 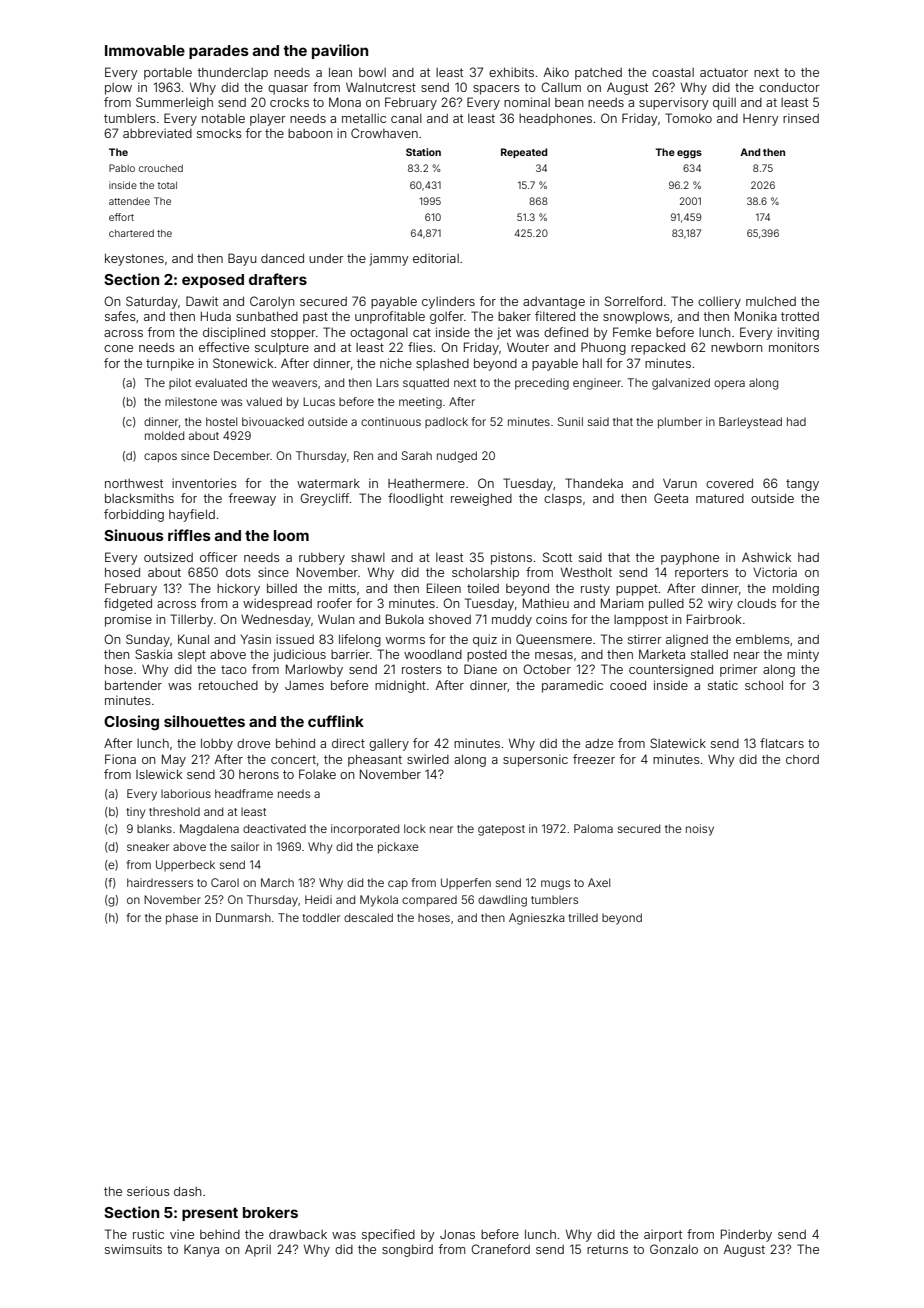 What do you see at coordinates (736, 347) in the screenshot?
I see `newborn` at bounding box center [736, 347].
